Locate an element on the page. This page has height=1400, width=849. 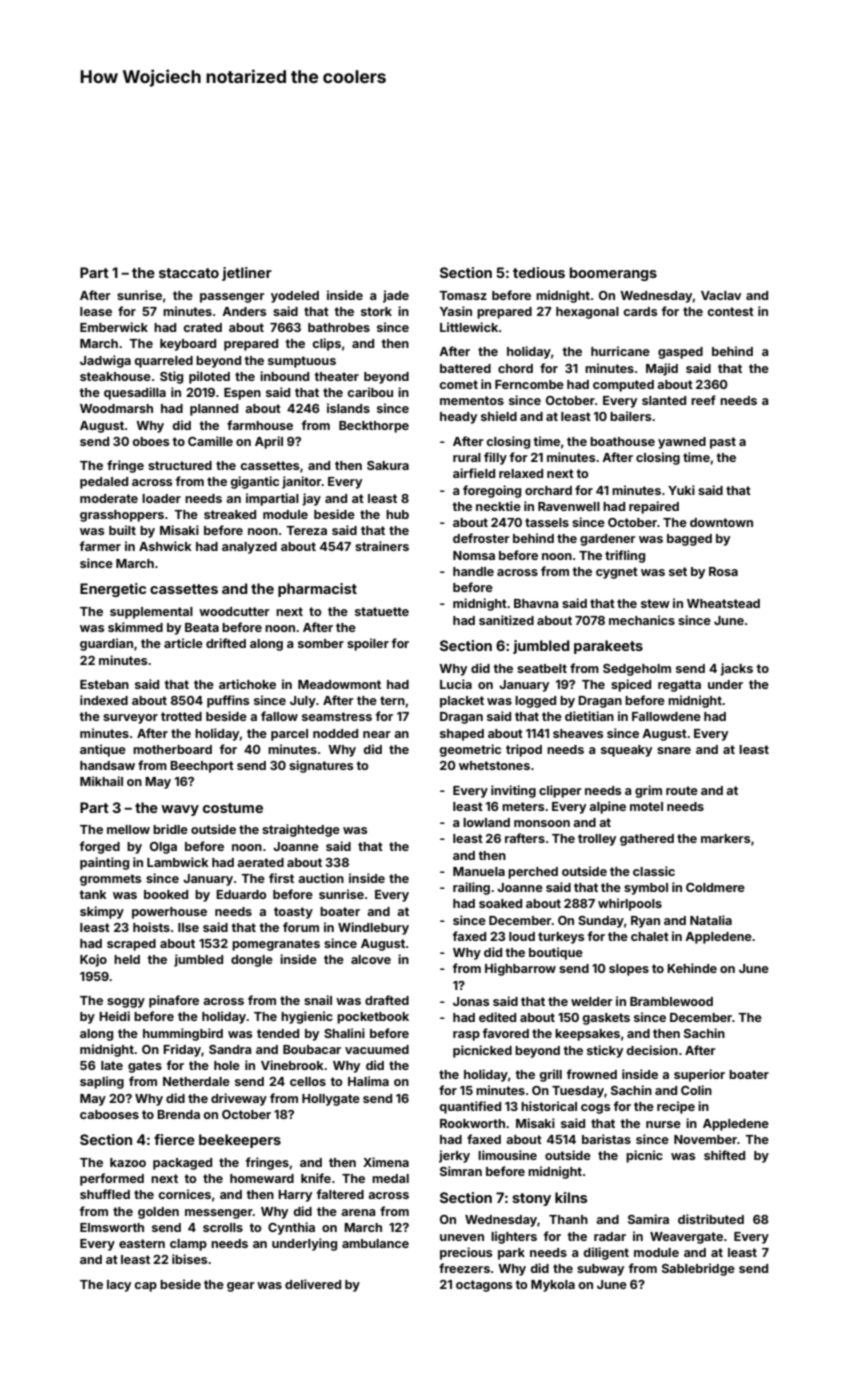
markers is located at coordinates (725, 838).
